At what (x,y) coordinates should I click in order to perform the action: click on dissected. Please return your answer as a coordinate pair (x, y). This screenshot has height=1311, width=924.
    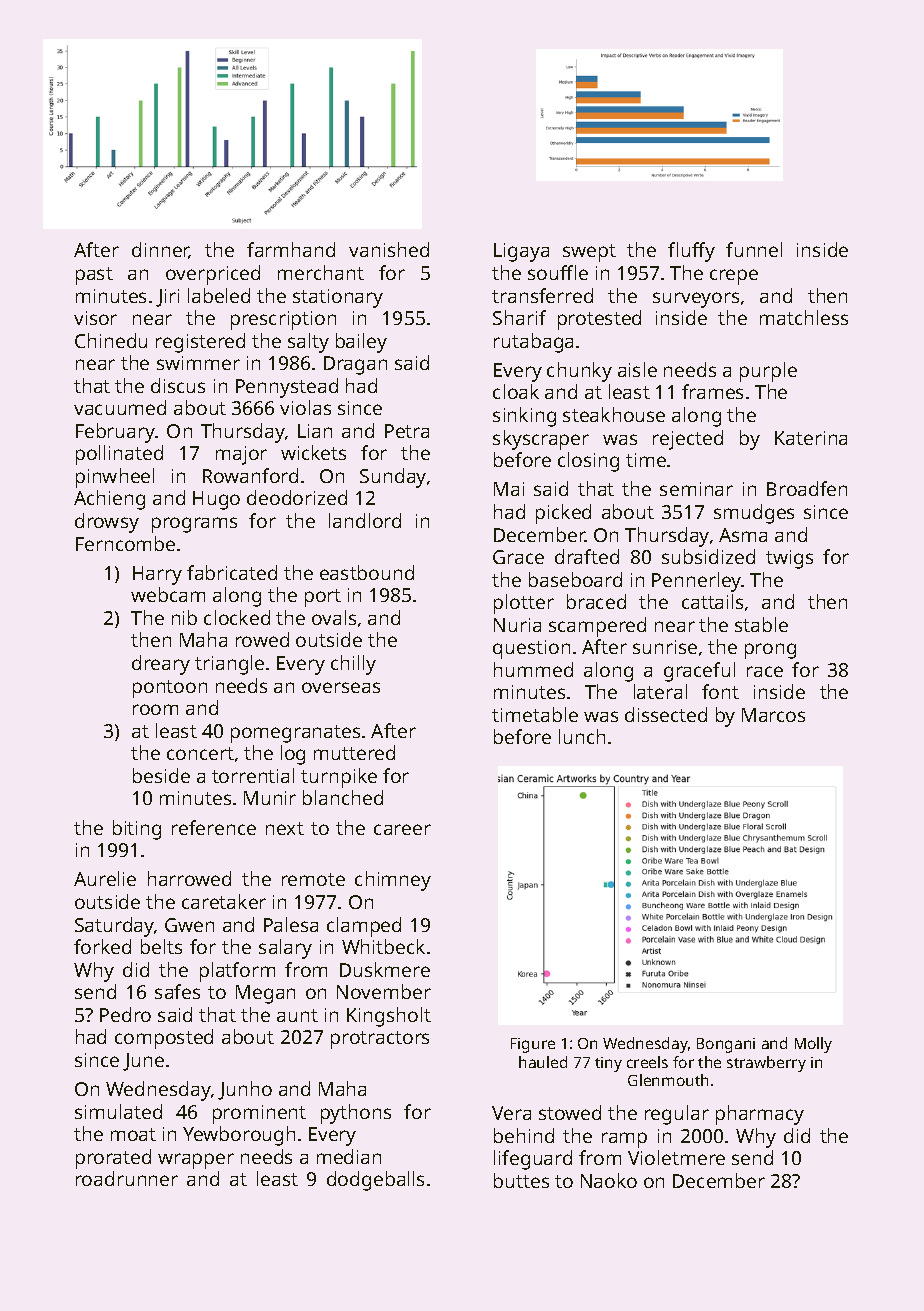
    Looking at the image, I should click on (666, 714).
